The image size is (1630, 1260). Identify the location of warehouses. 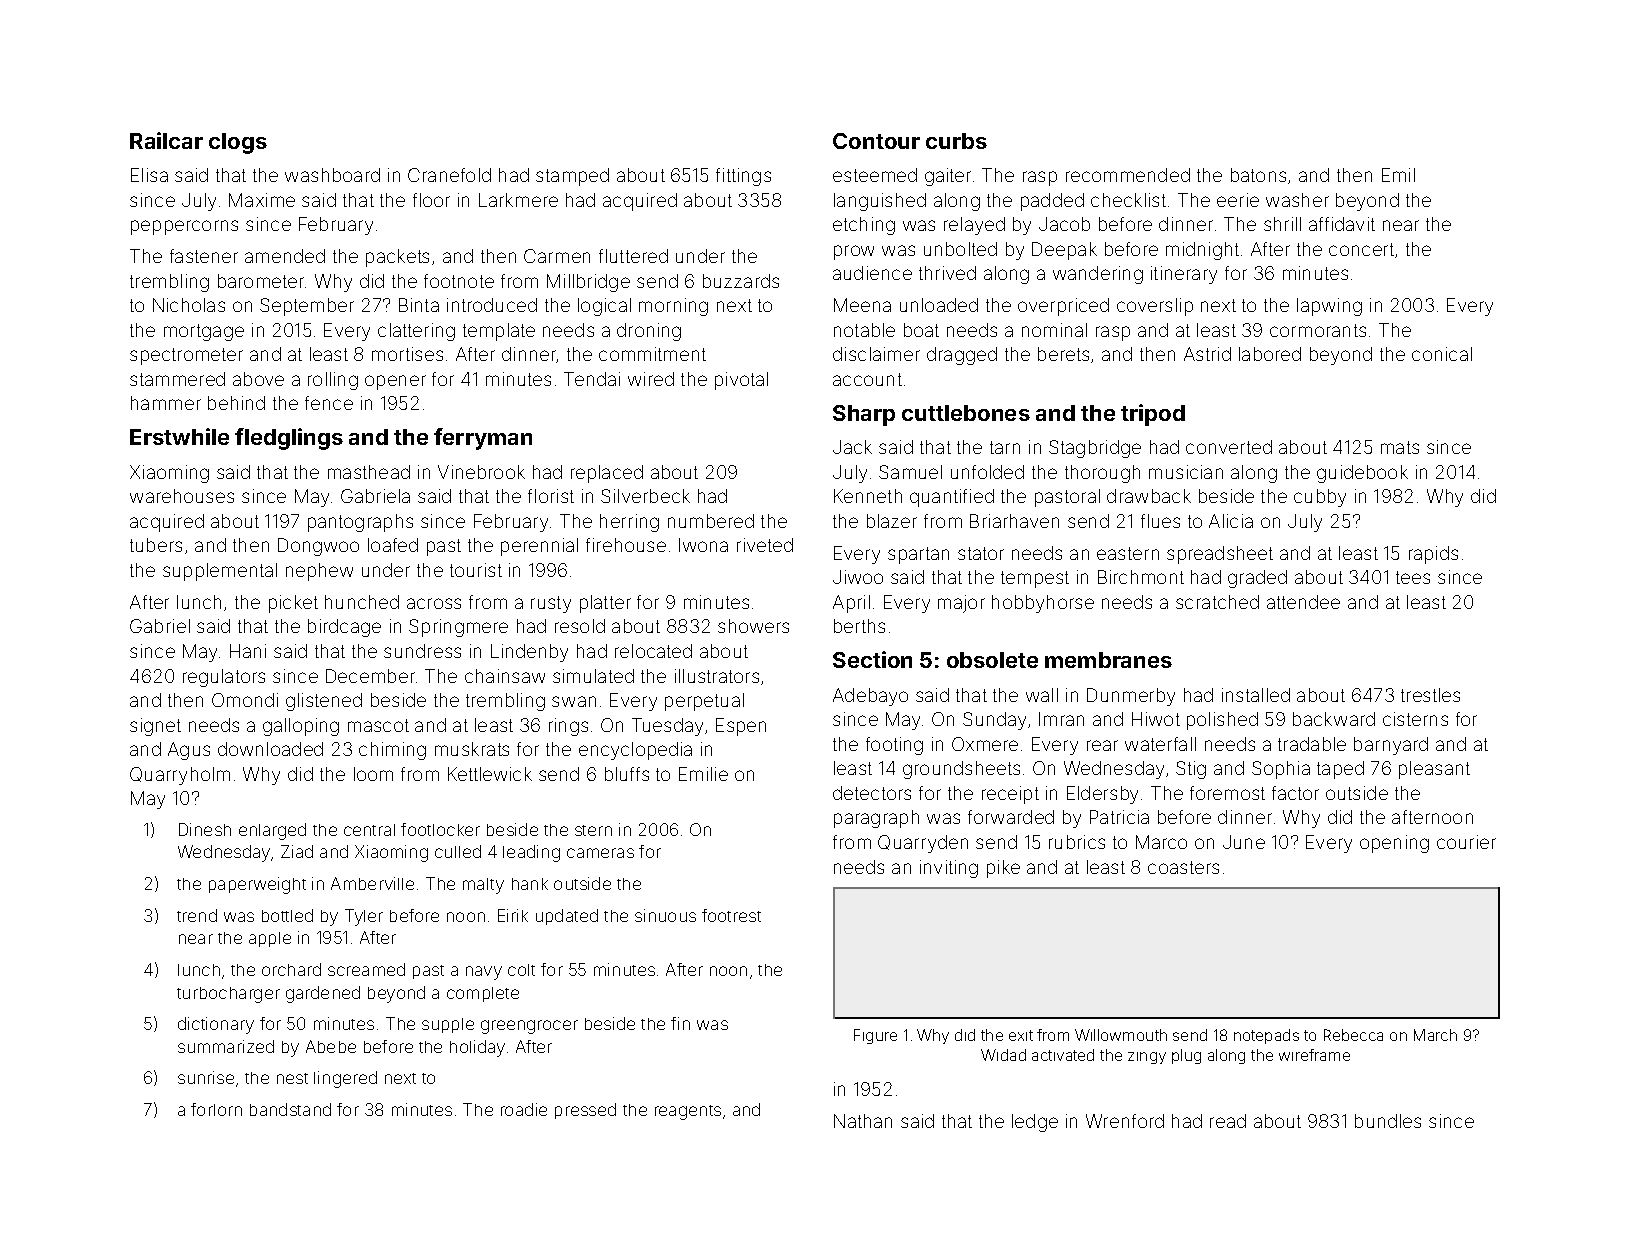
(182, 496).
